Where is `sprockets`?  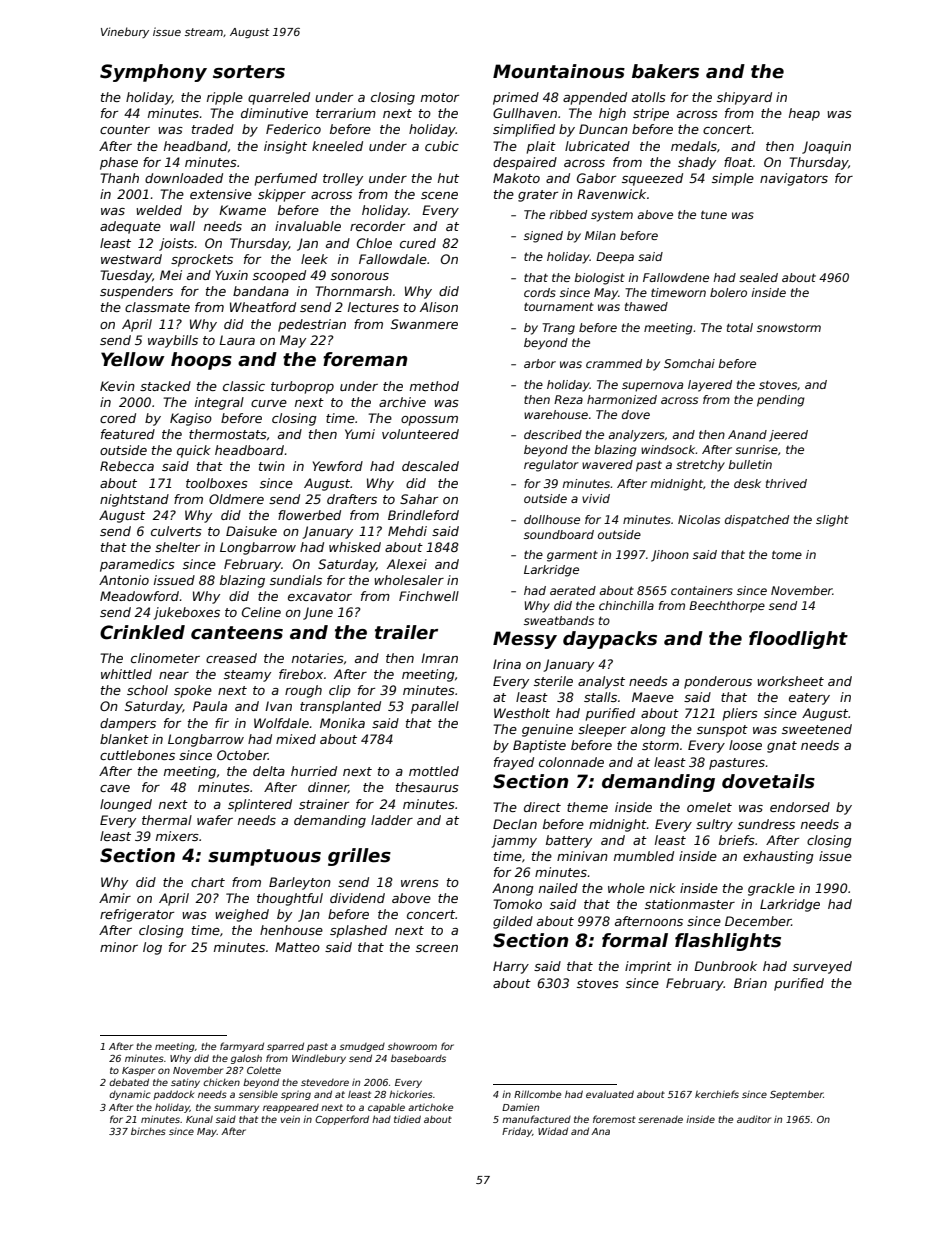 sprockets is located at coordinates (202, 260).
